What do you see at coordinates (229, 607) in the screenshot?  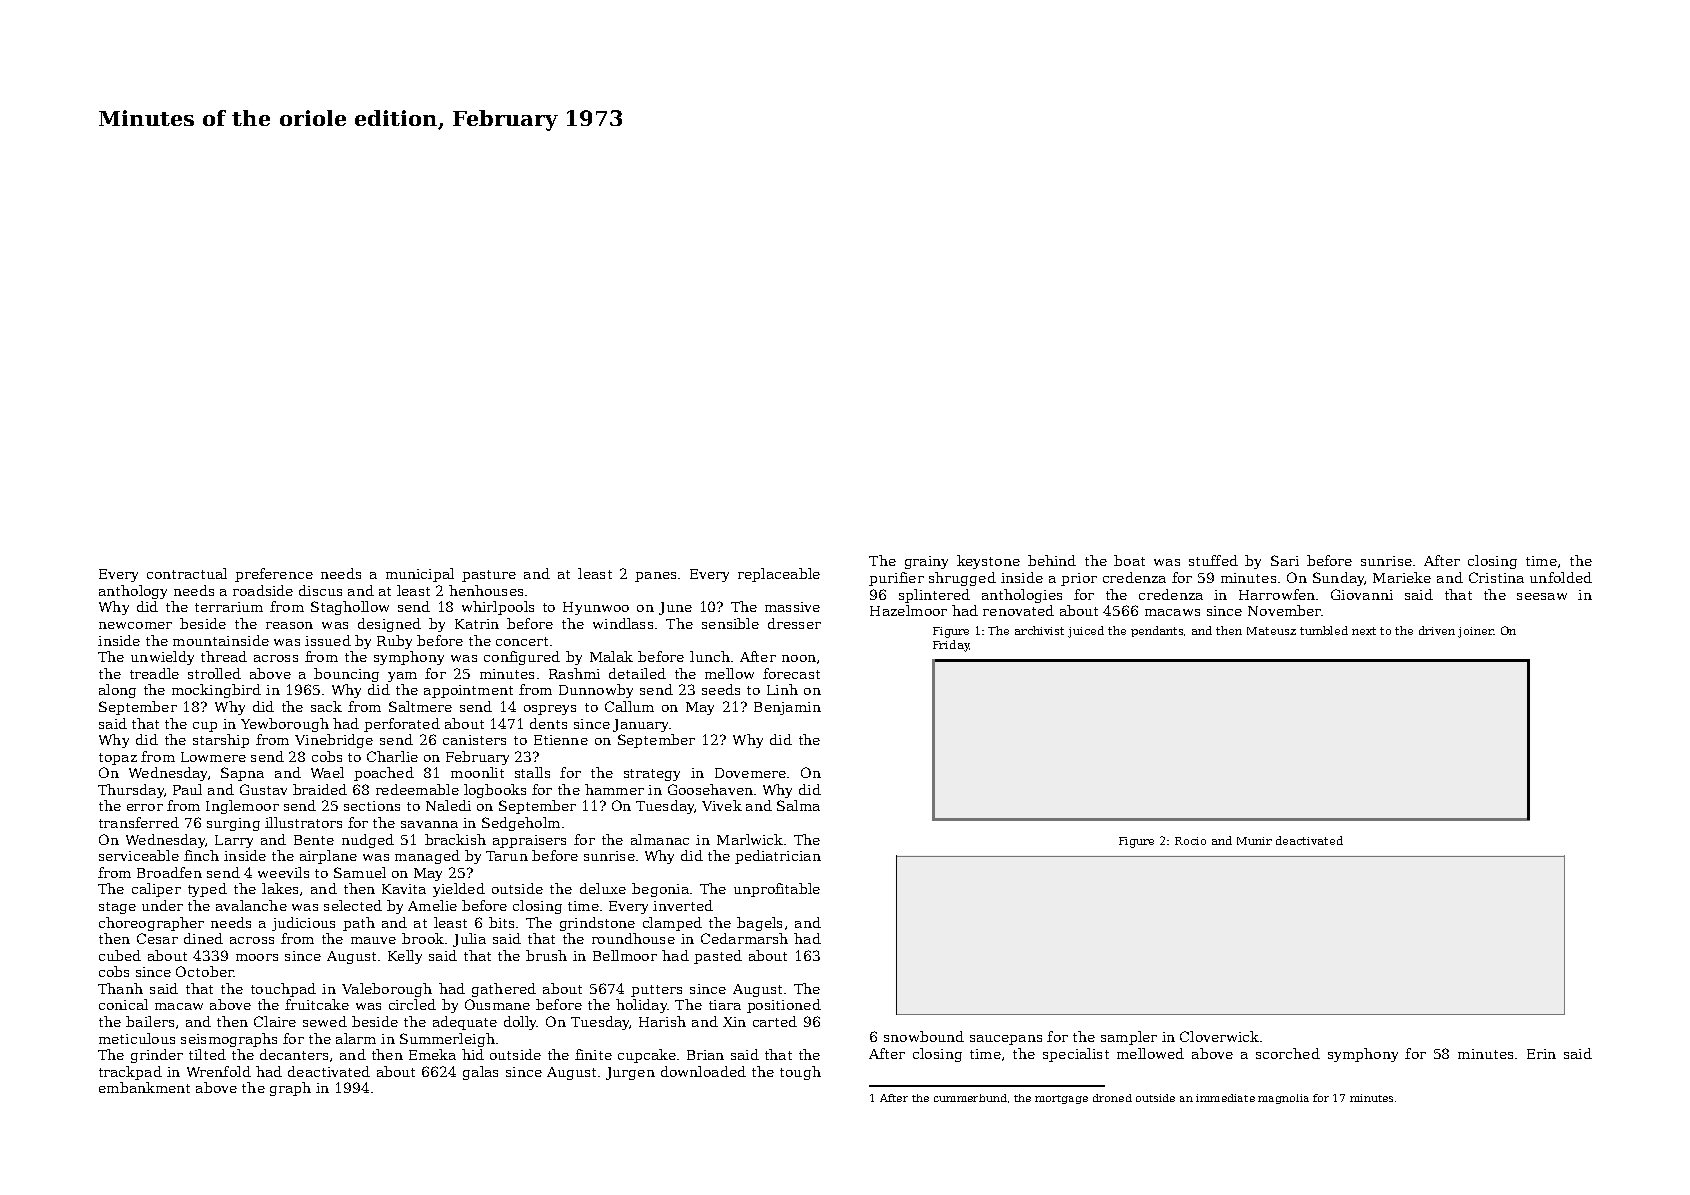 I see `terrarium` at bounding box center [229, 607].
